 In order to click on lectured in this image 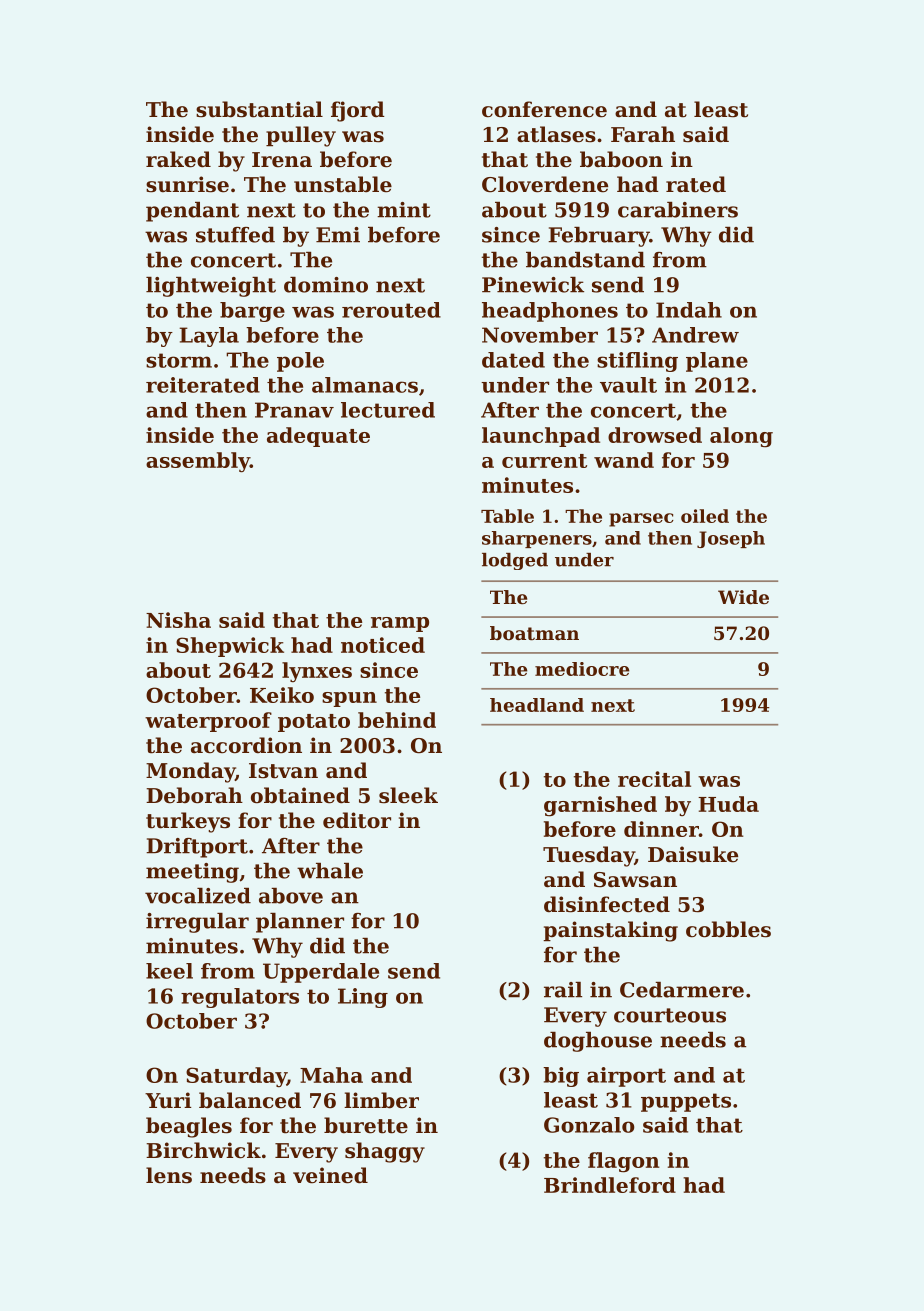, I will do `click(388, 410)`.
